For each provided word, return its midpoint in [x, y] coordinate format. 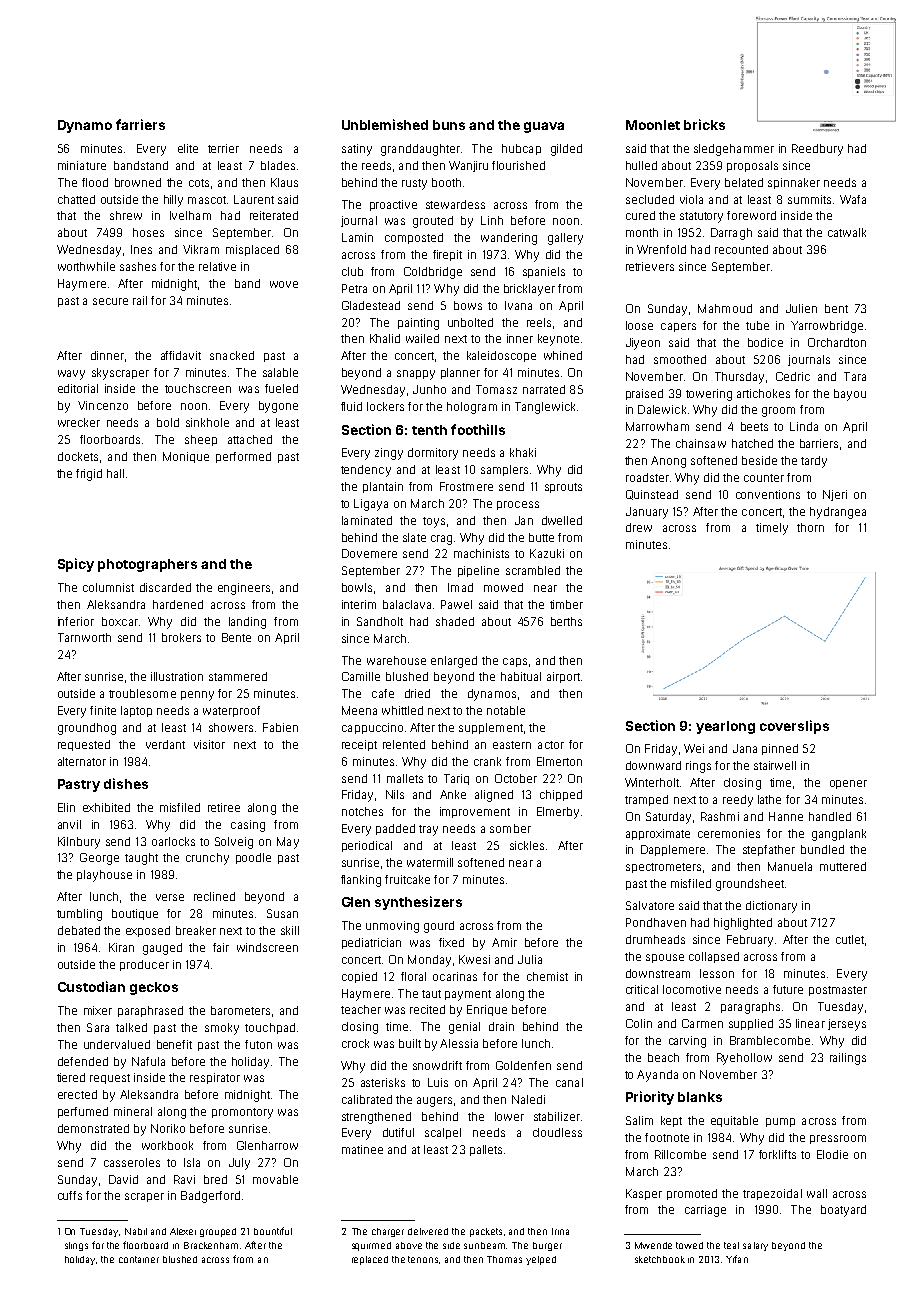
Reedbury [817, 150]
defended [83, 1061]
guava [544, 127]
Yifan [737, 1259]
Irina [560, 1231]
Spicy [76, 565]
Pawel [456, 604]
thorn [810, 527]
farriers [140, 124]
